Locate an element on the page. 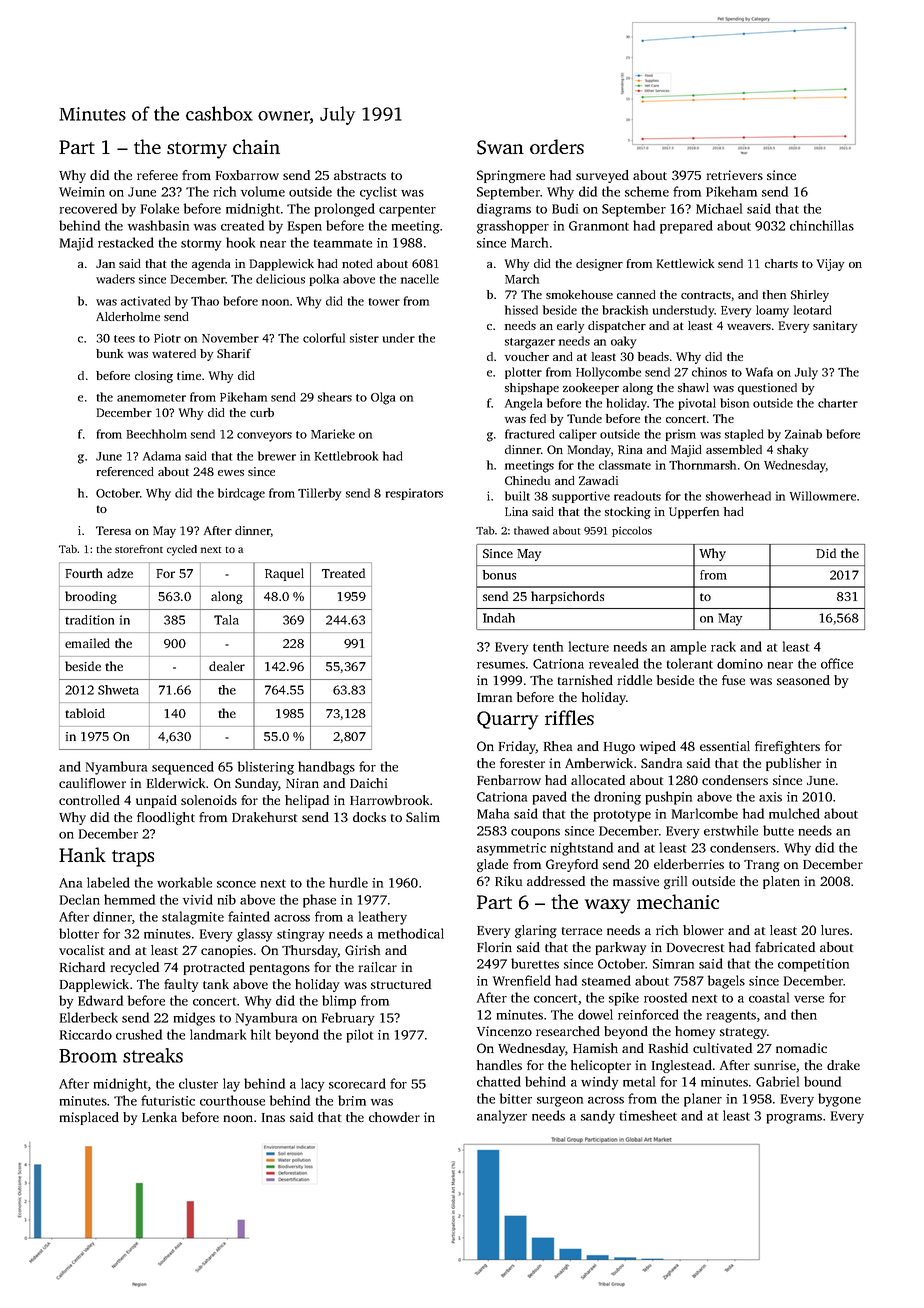 This page has height=1308, width=924. chowder is located at coordinates (394, 1117).
